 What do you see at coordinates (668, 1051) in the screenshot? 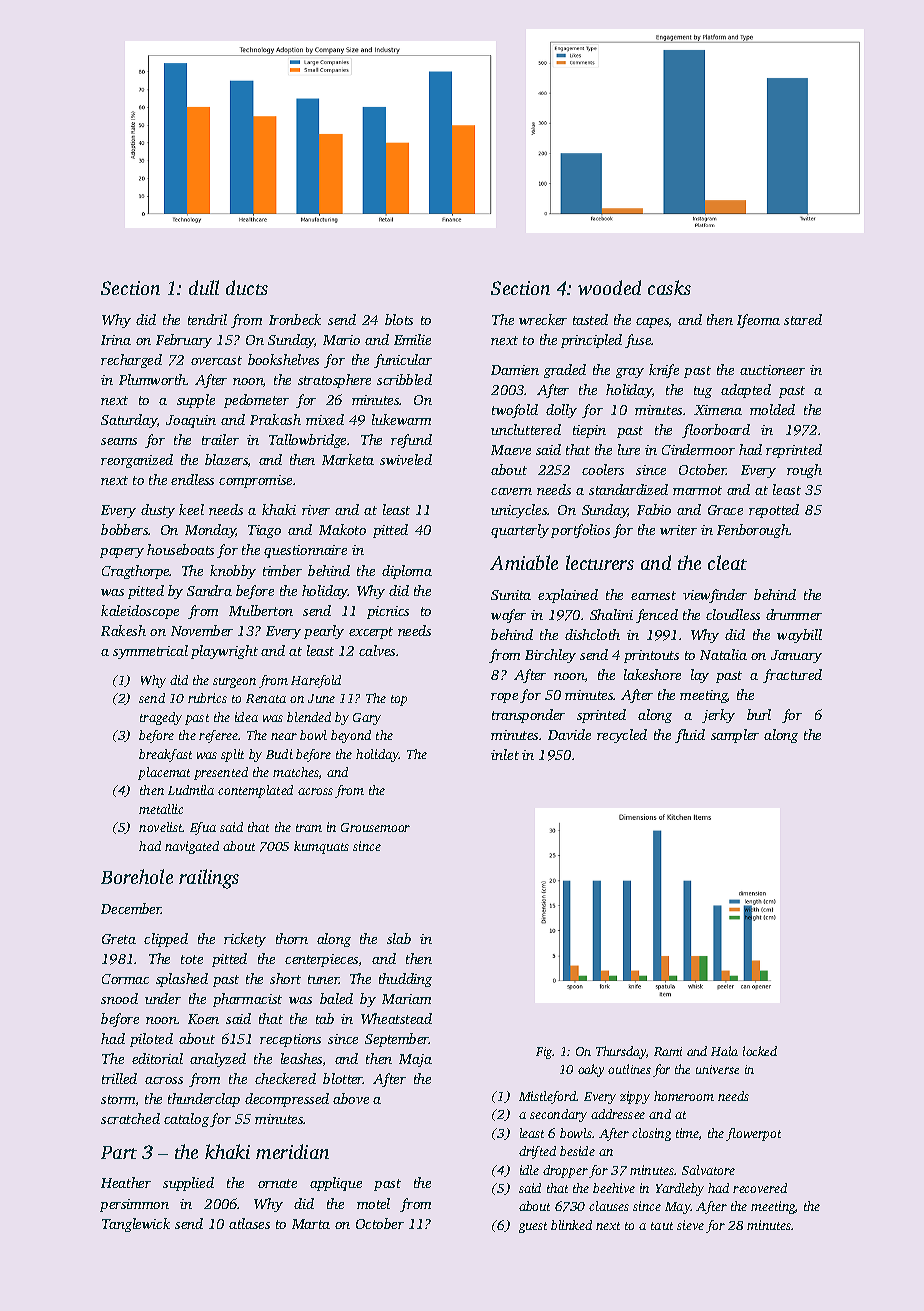
I see `Rami` at bounding box center [668, 1051].
